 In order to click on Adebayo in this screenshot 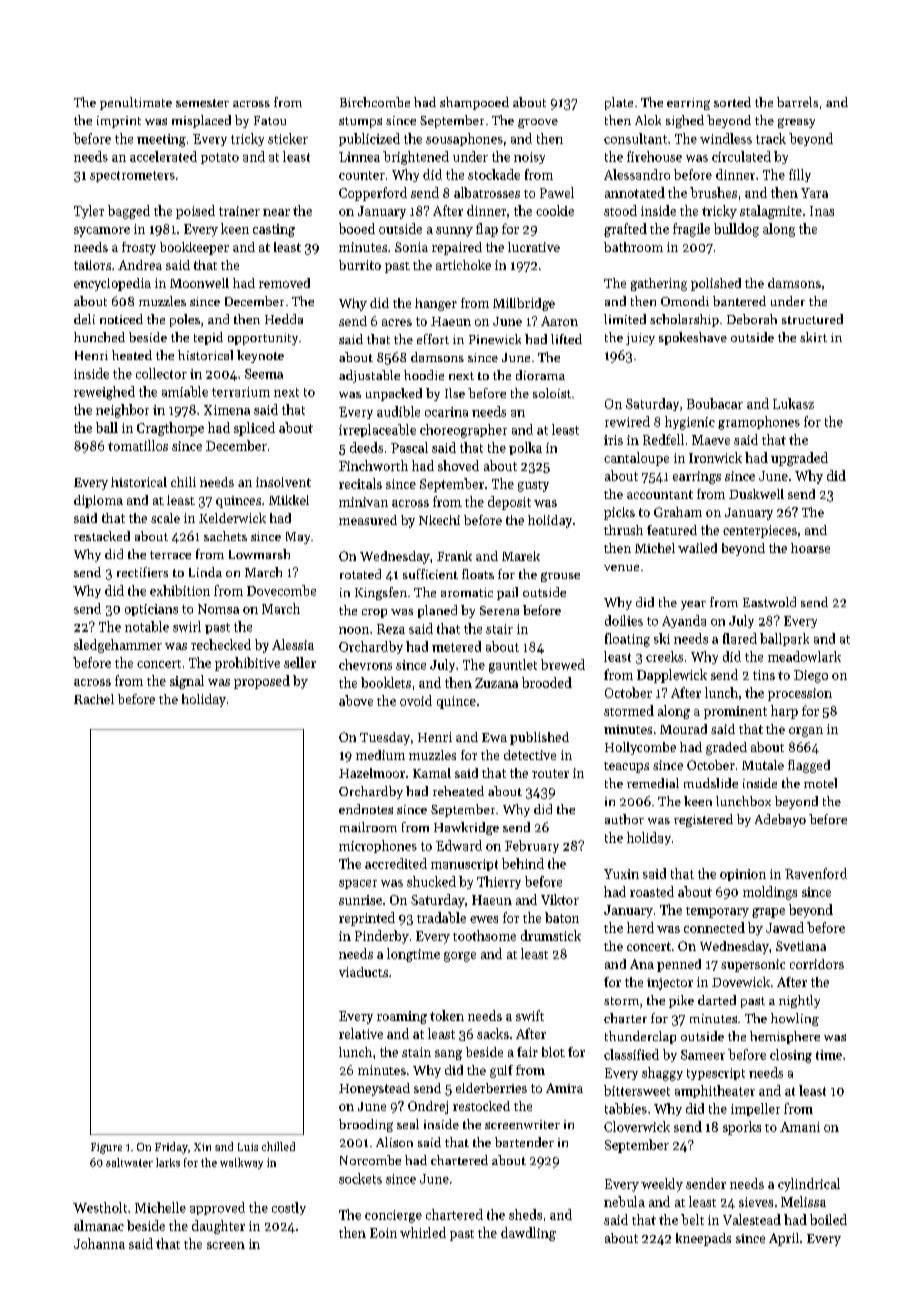, I will do `click(780, 820)`.
